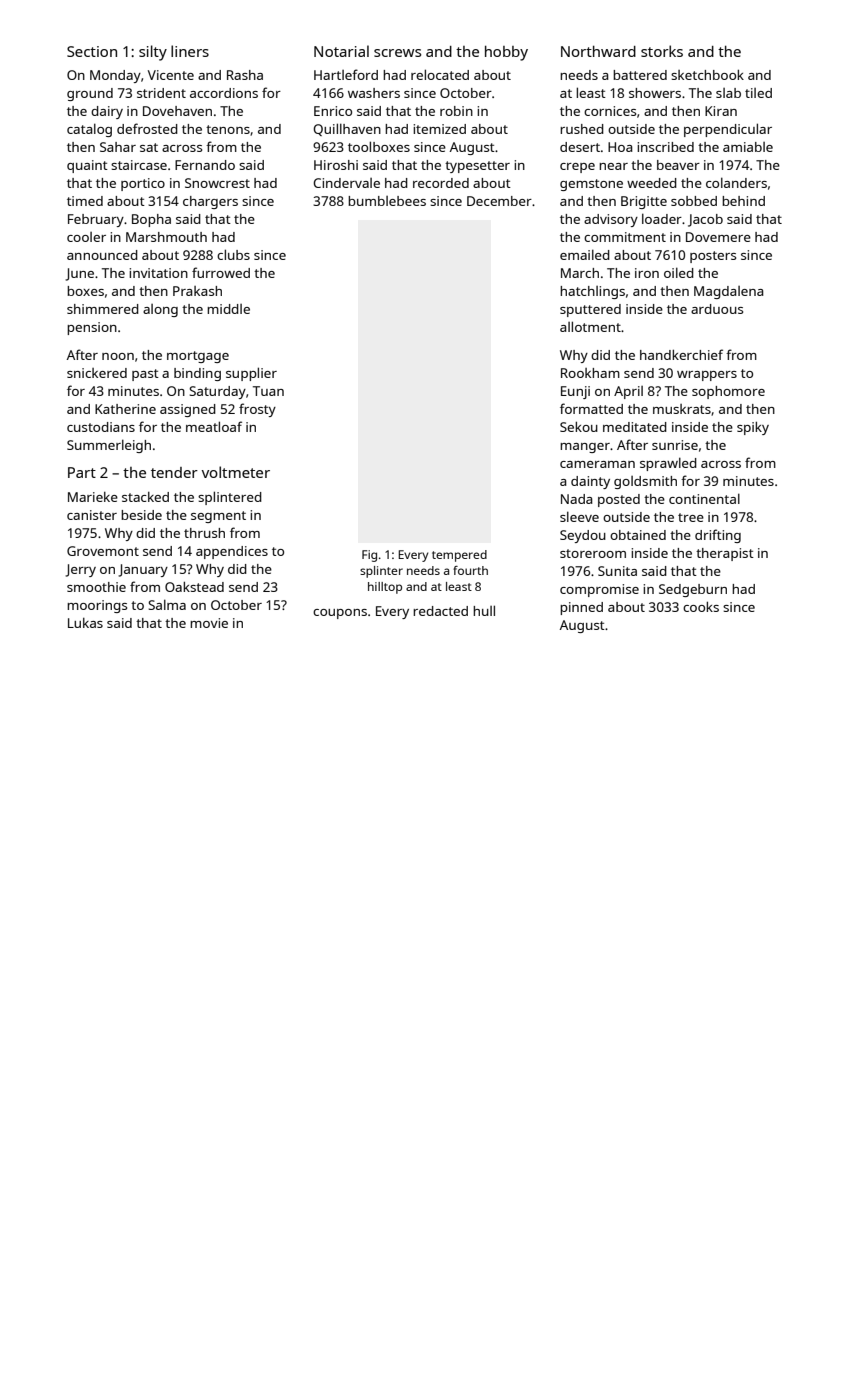 Image resolution: width=849 pixels, height=1400 pixels. What do you see at coordinates (228, 309) in the page?
I see `middle` at bounding box center [228, 309].
